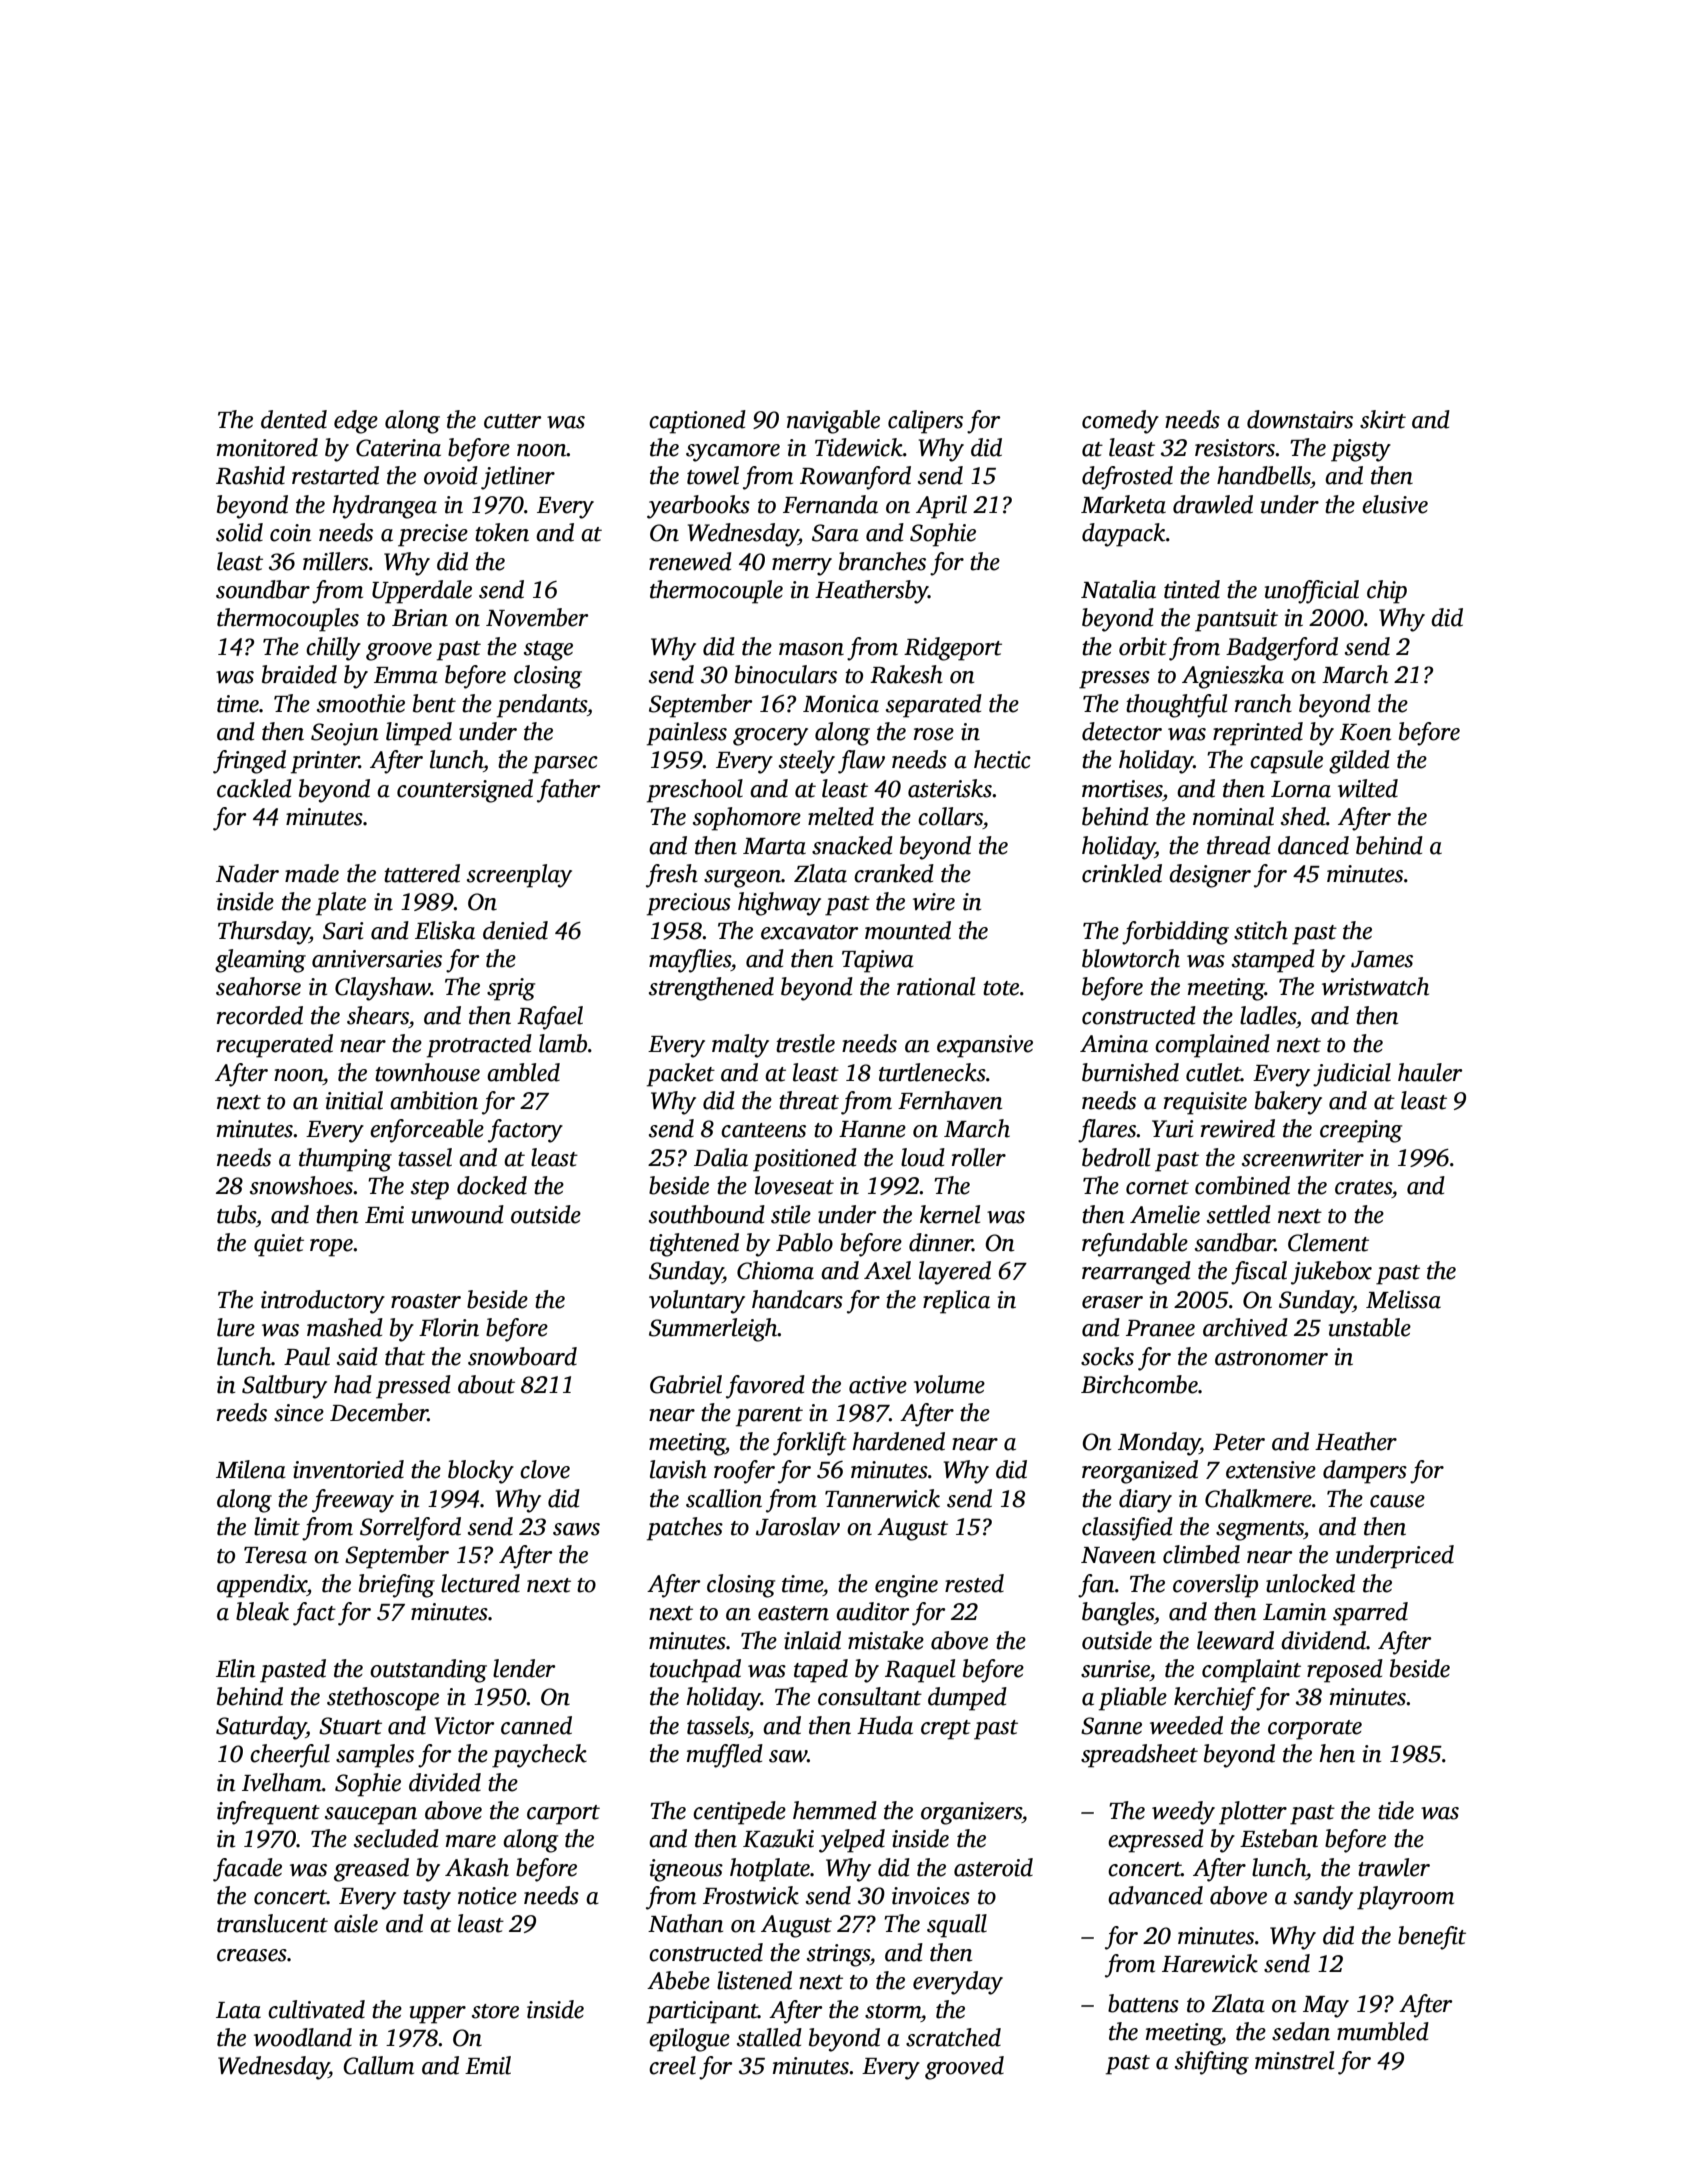 This screenshot has width=1683, height=2178. Describe the element at coordinates (1375, 986) in the screenshot. I see `wristwatch` at that location.
